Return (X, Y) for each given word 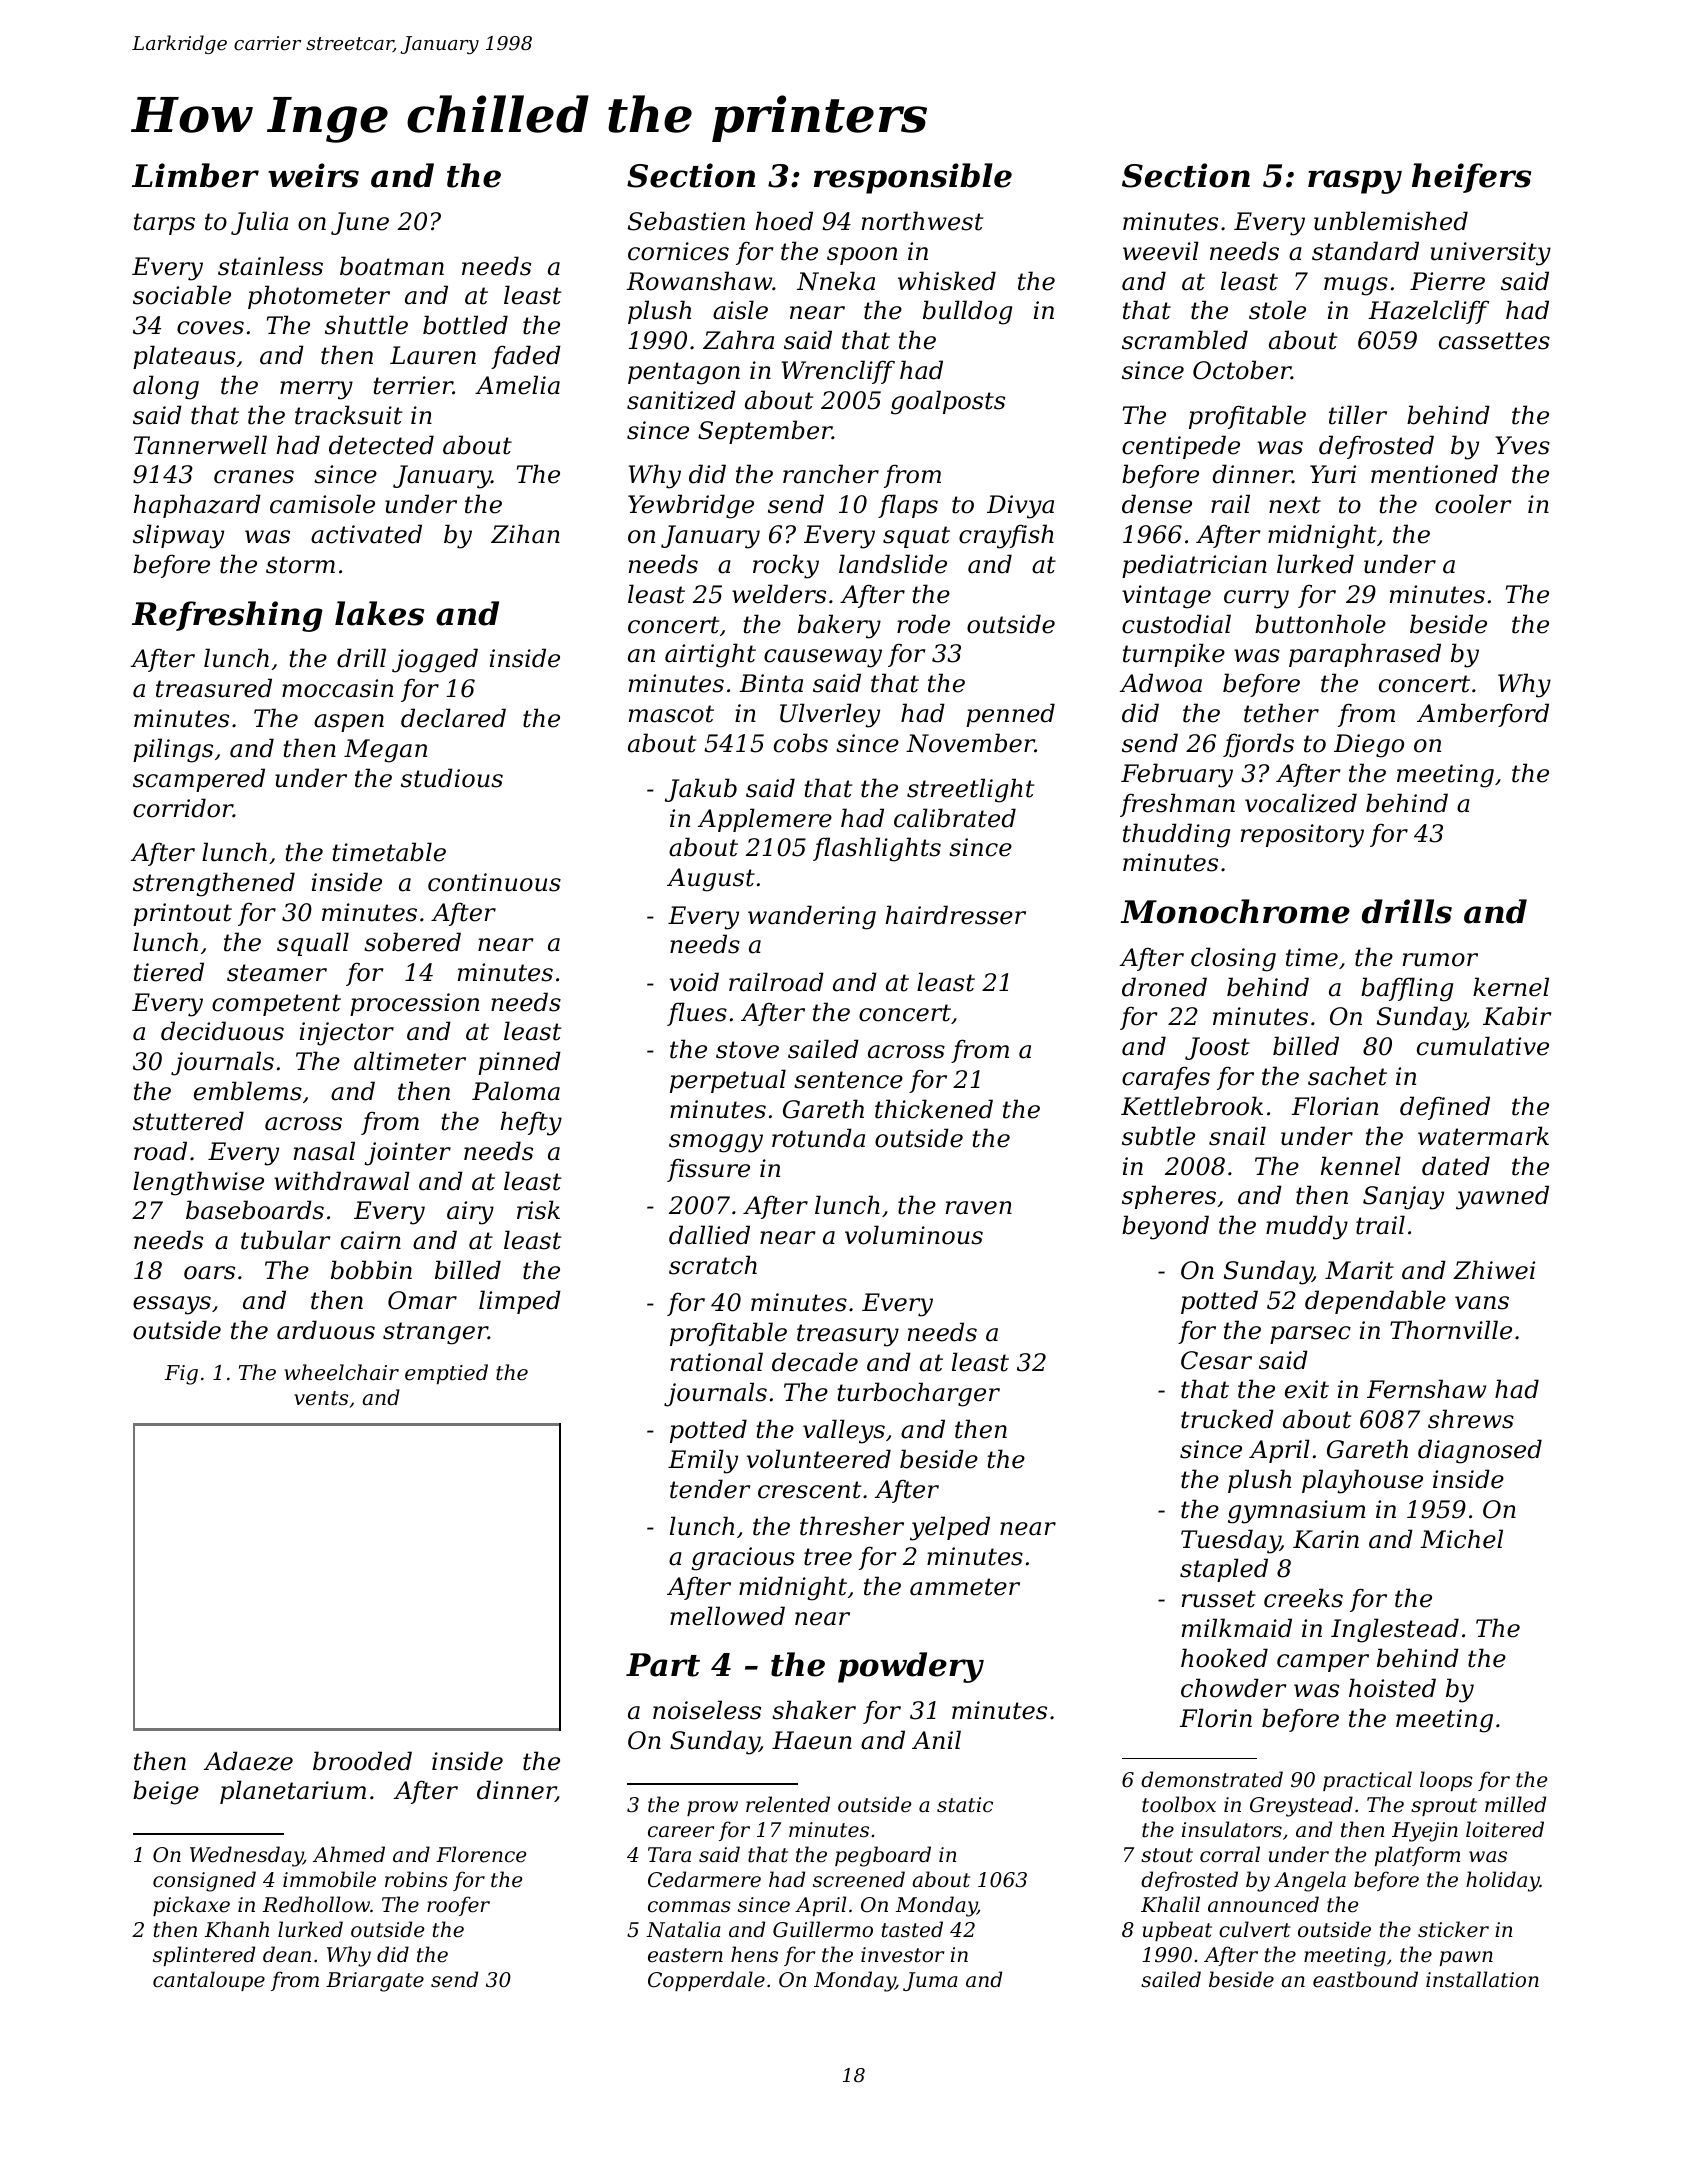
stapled (1224, 1570)
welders (779, 594)
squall (313, 944)
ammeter (965, 1587)
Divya (1020, 507)
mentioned (1434, 474)
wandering (812, 917)
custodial (1176, 624)
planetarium (293, 1792)
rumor (1440, 960)
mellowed (727, 1616)
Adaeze (248, 1761)
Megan (385, 751)
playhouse (1362, 1481)
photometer (319, 297)
